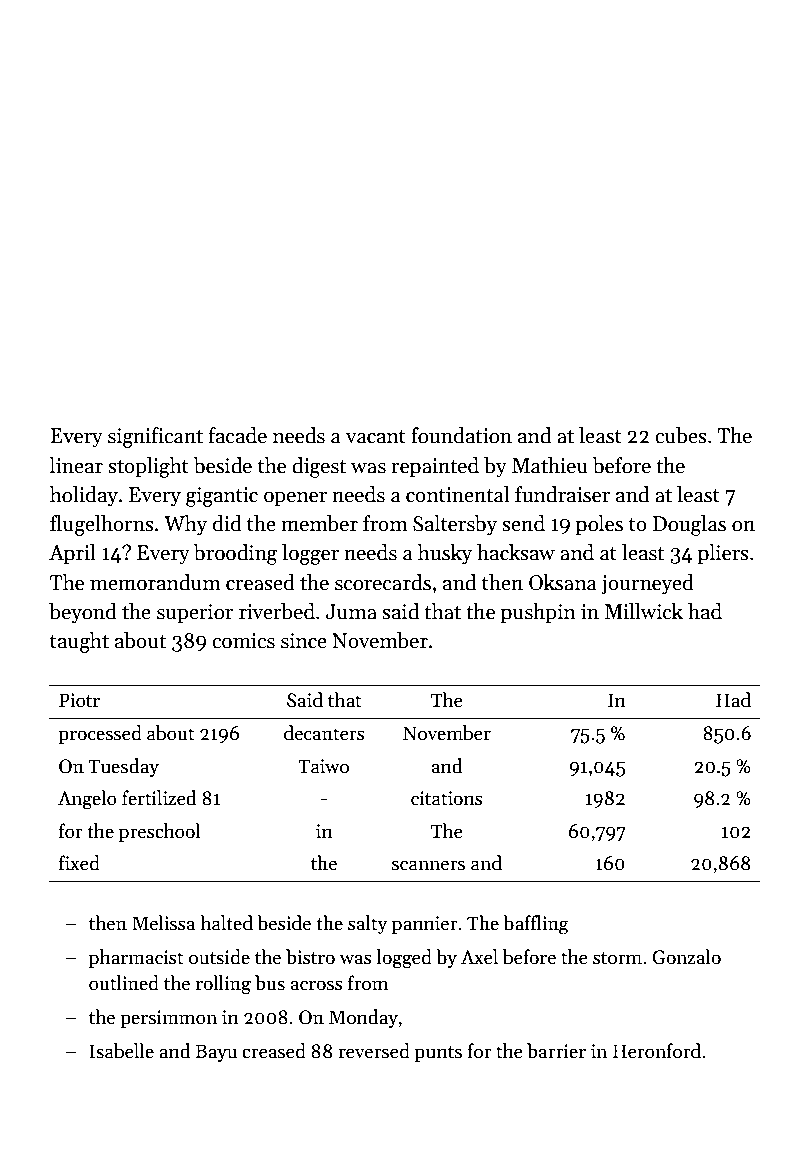 This document has height=1149, width=810. I want to click on fundraiser, so click(562, 494).
